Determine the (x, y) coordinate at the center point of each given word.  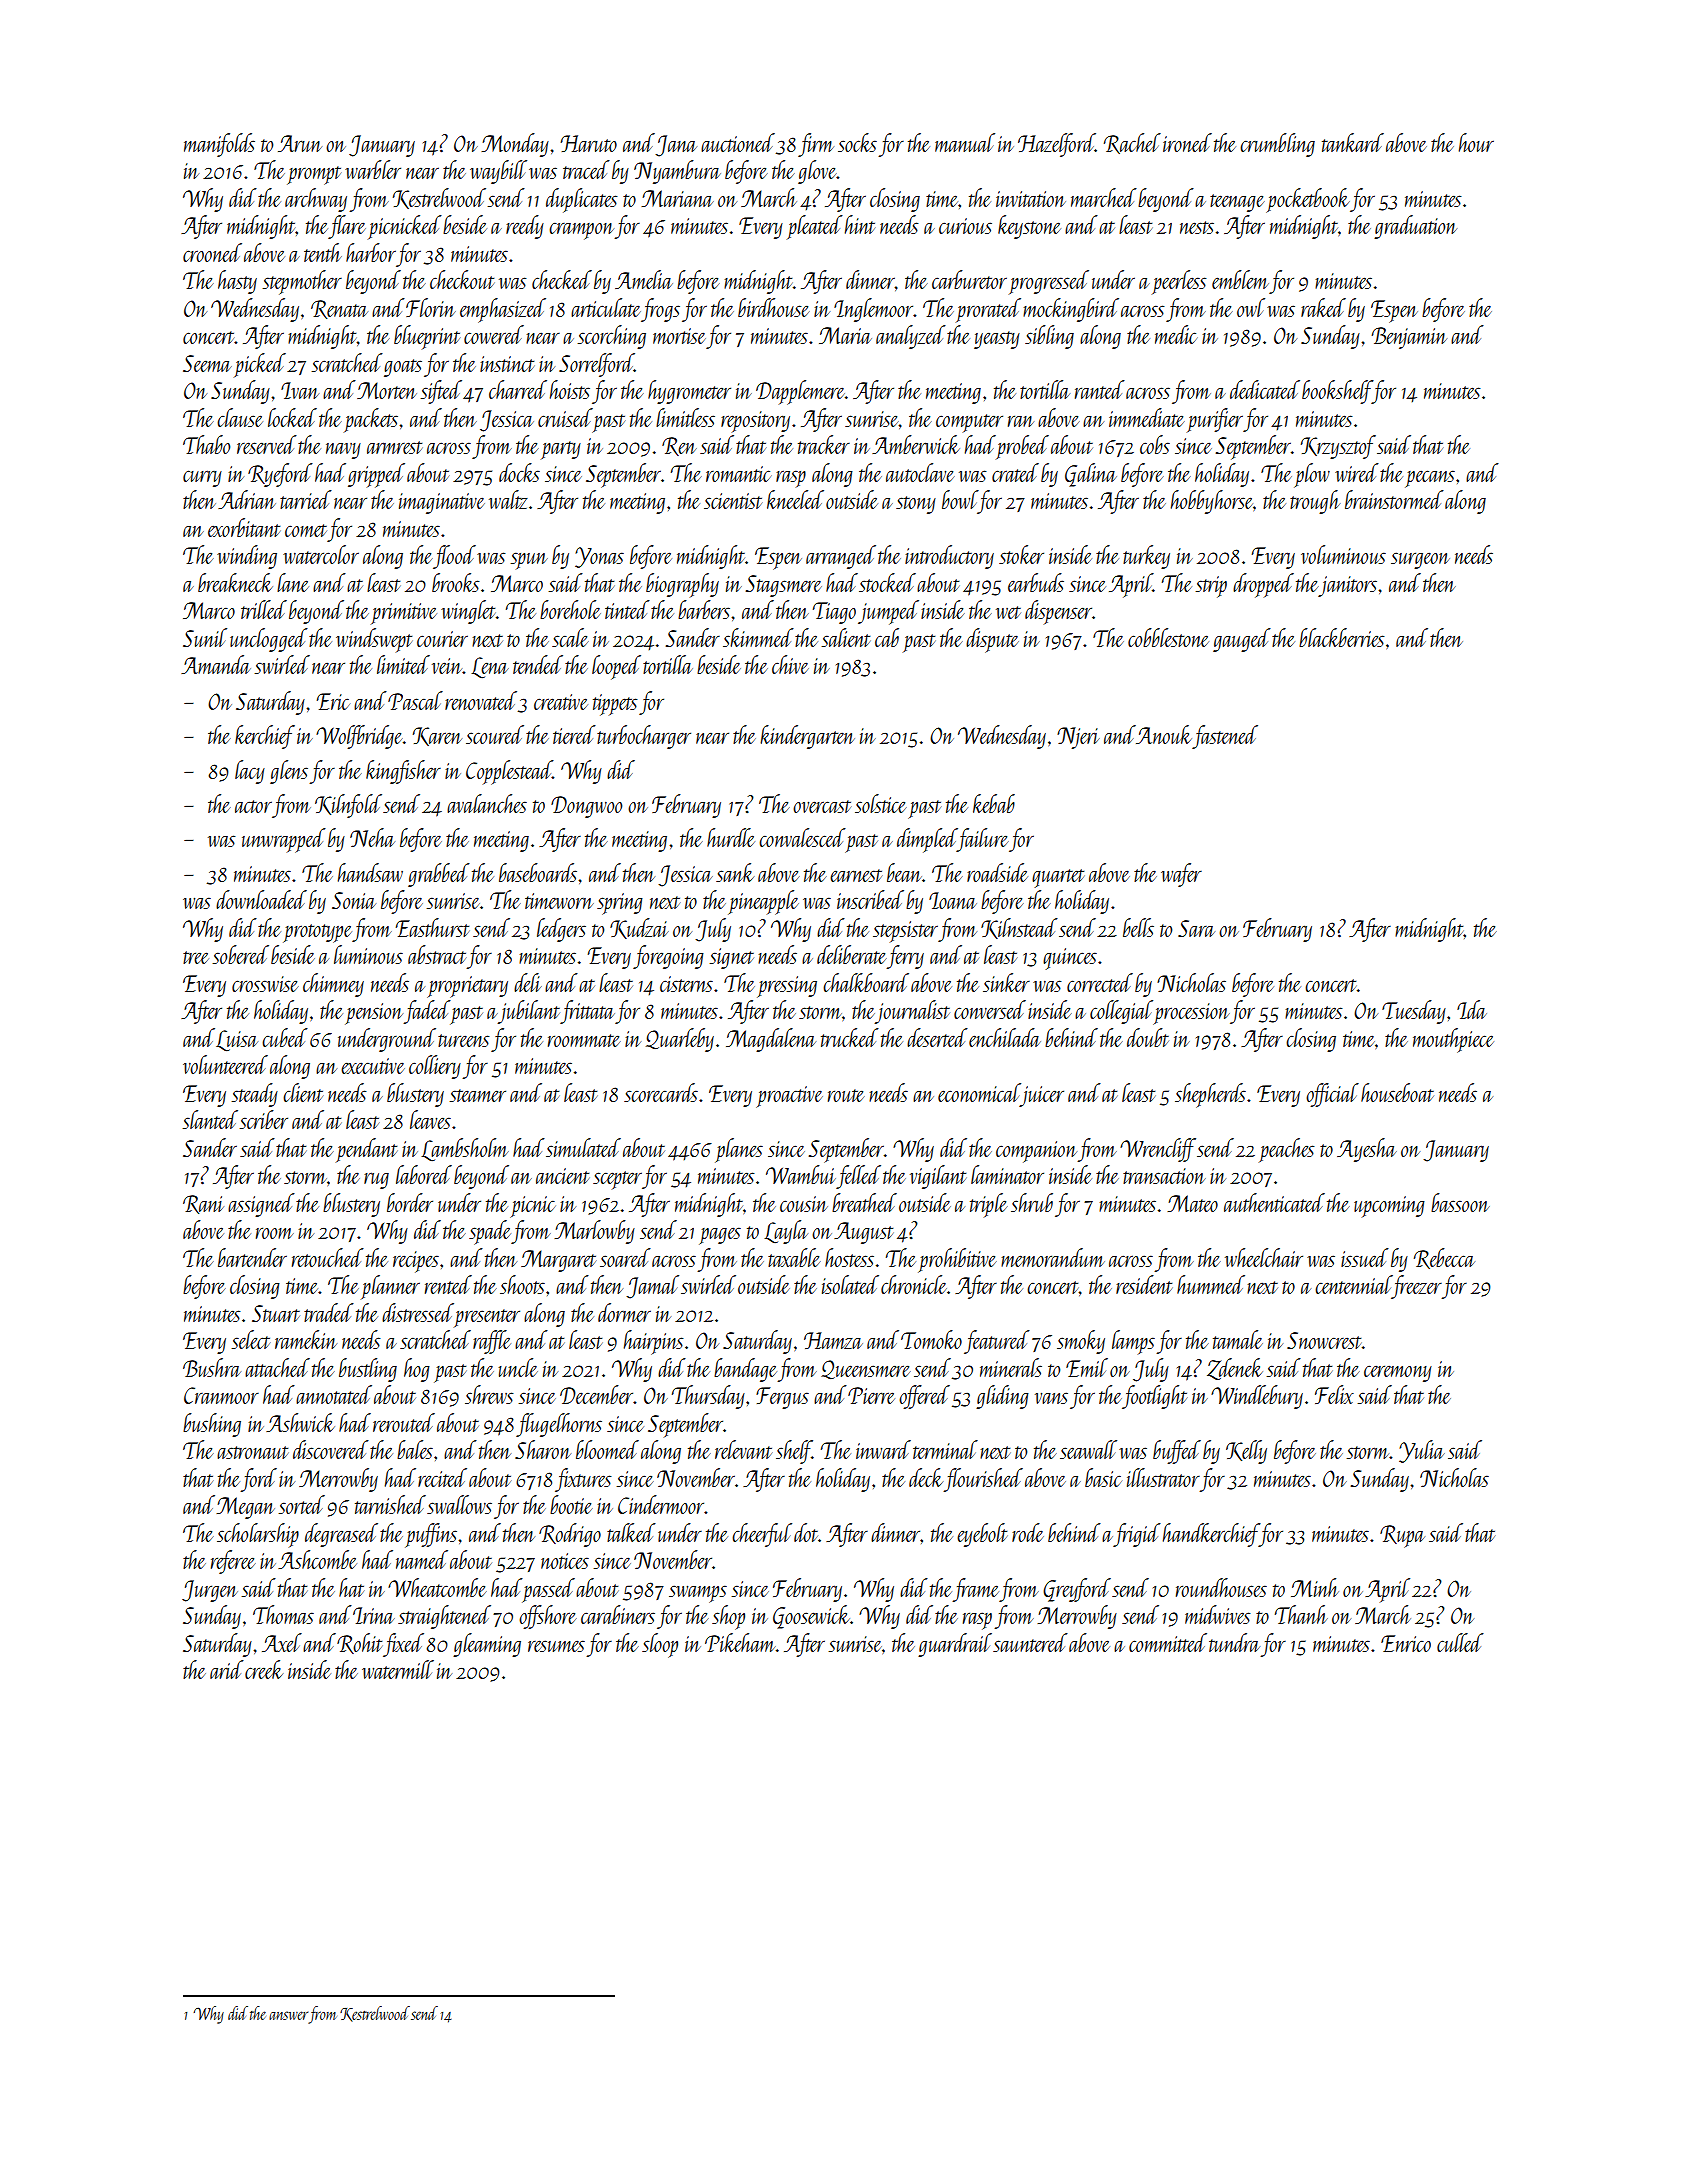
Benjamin (1409, 338)
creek (264, 1669)
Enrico (1406, 1643)
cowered (494, 334)
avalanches (487, 803)
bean (904, 872)
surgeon (1420, 560)
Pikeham (740, 1642)
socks (857, 142)
